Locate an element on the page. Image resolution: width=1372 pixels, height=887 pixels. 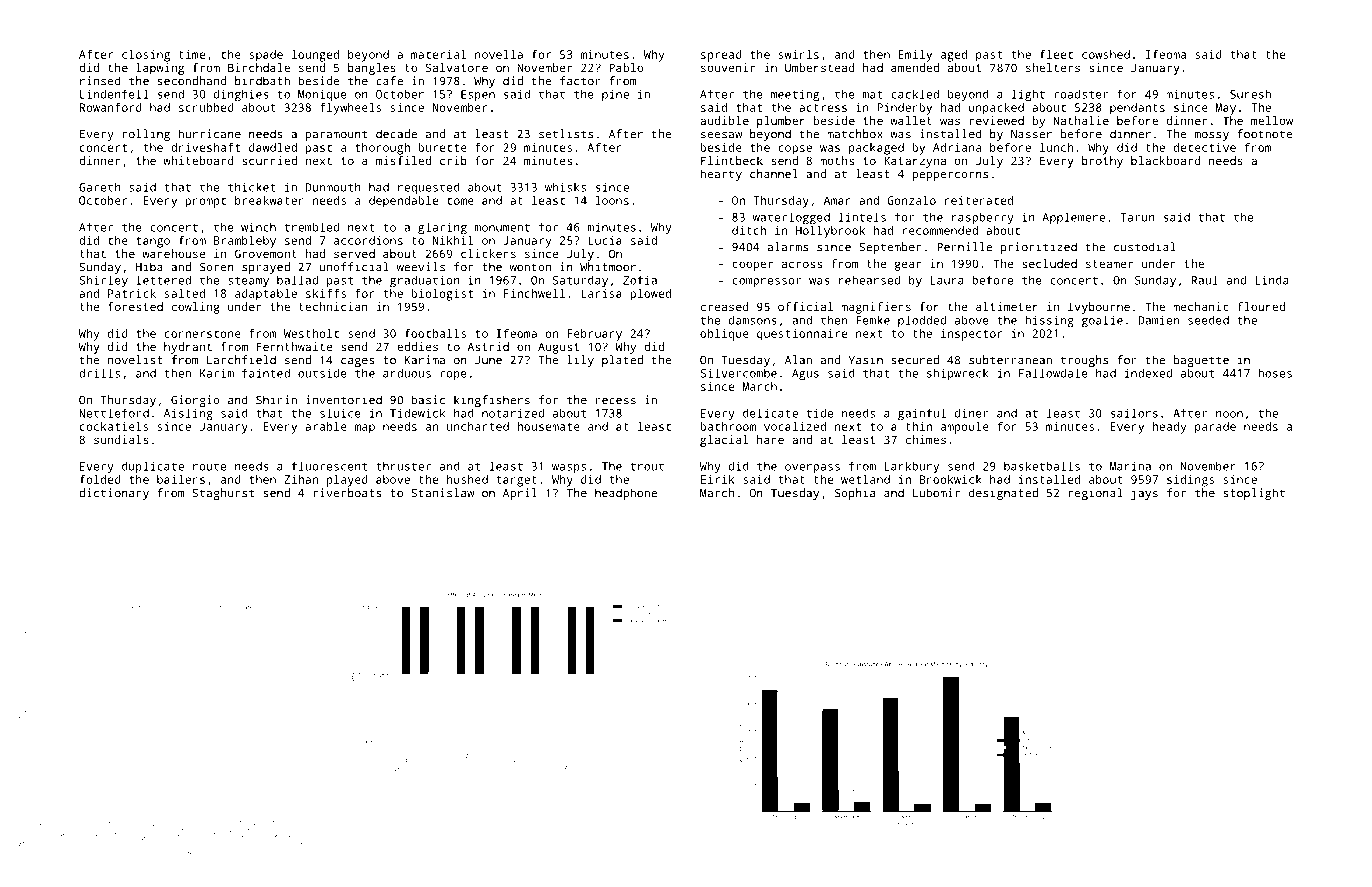
cooper is located at coordinates (752, 266).
